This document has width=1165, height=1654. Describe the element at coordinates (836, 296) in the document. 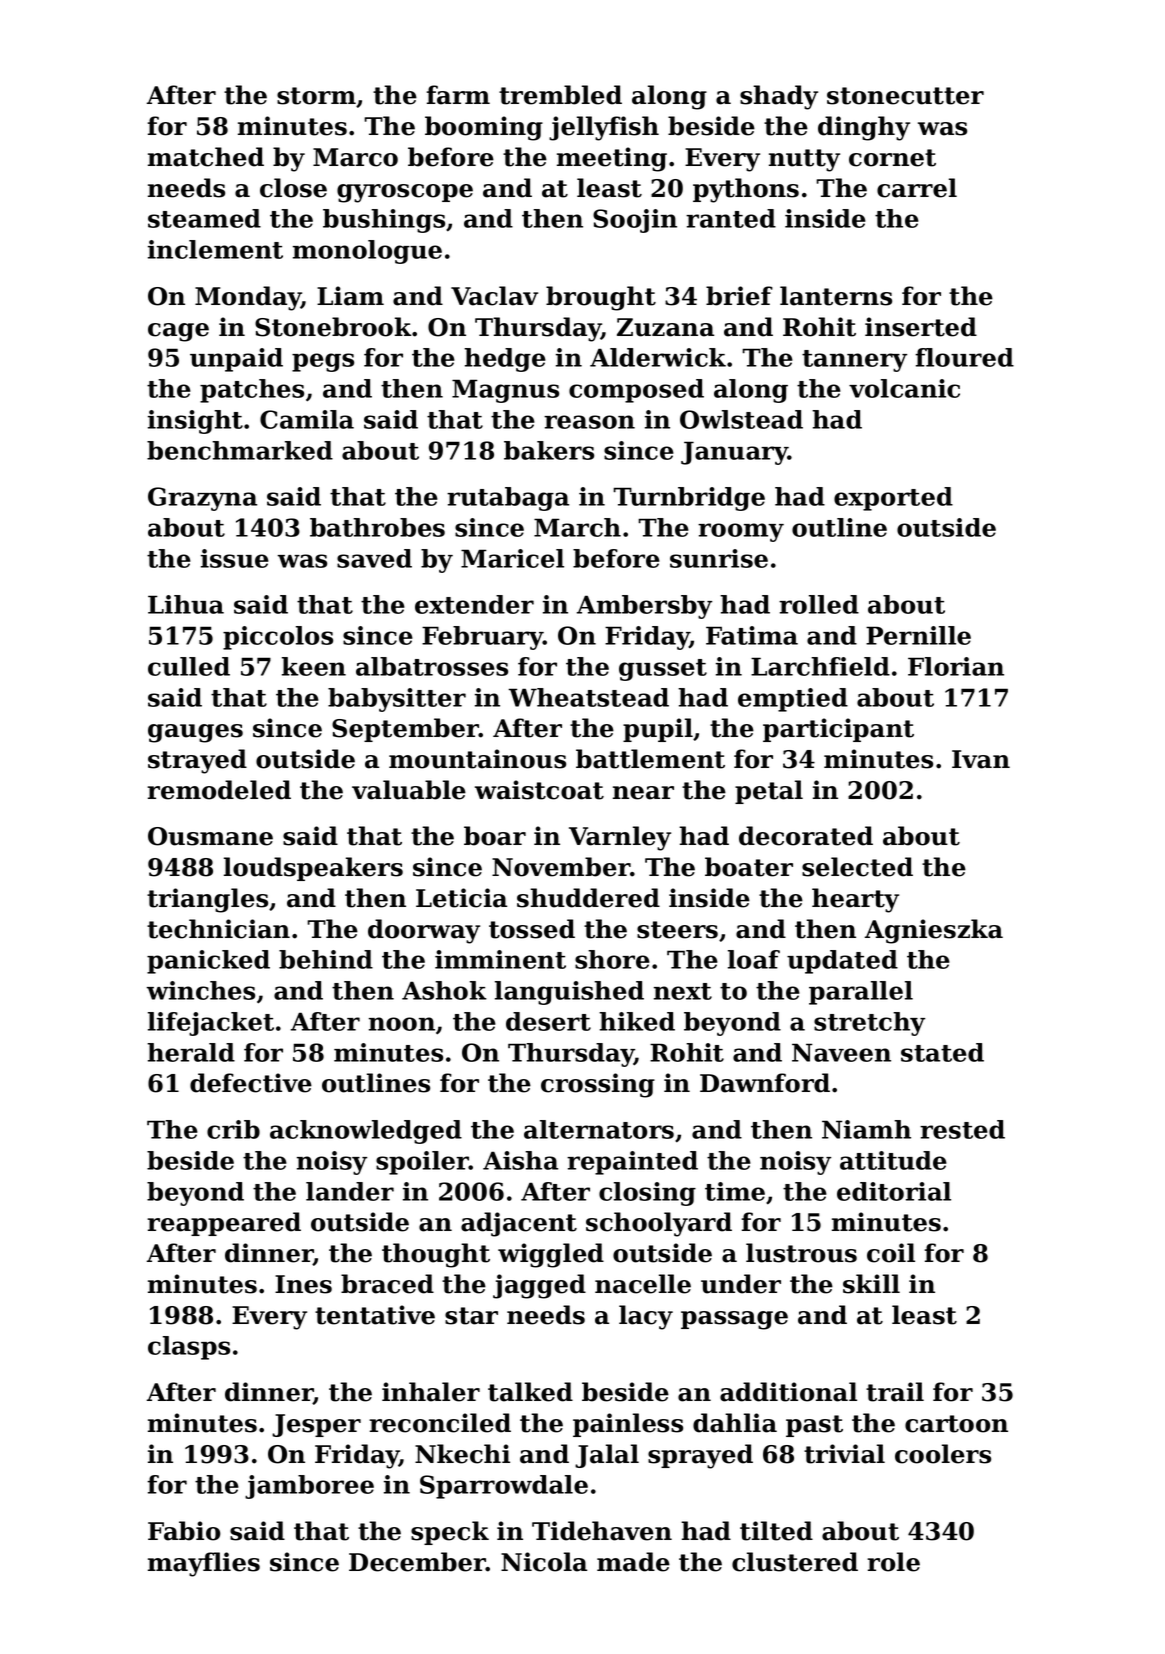

I see `lanterns` at that location.
